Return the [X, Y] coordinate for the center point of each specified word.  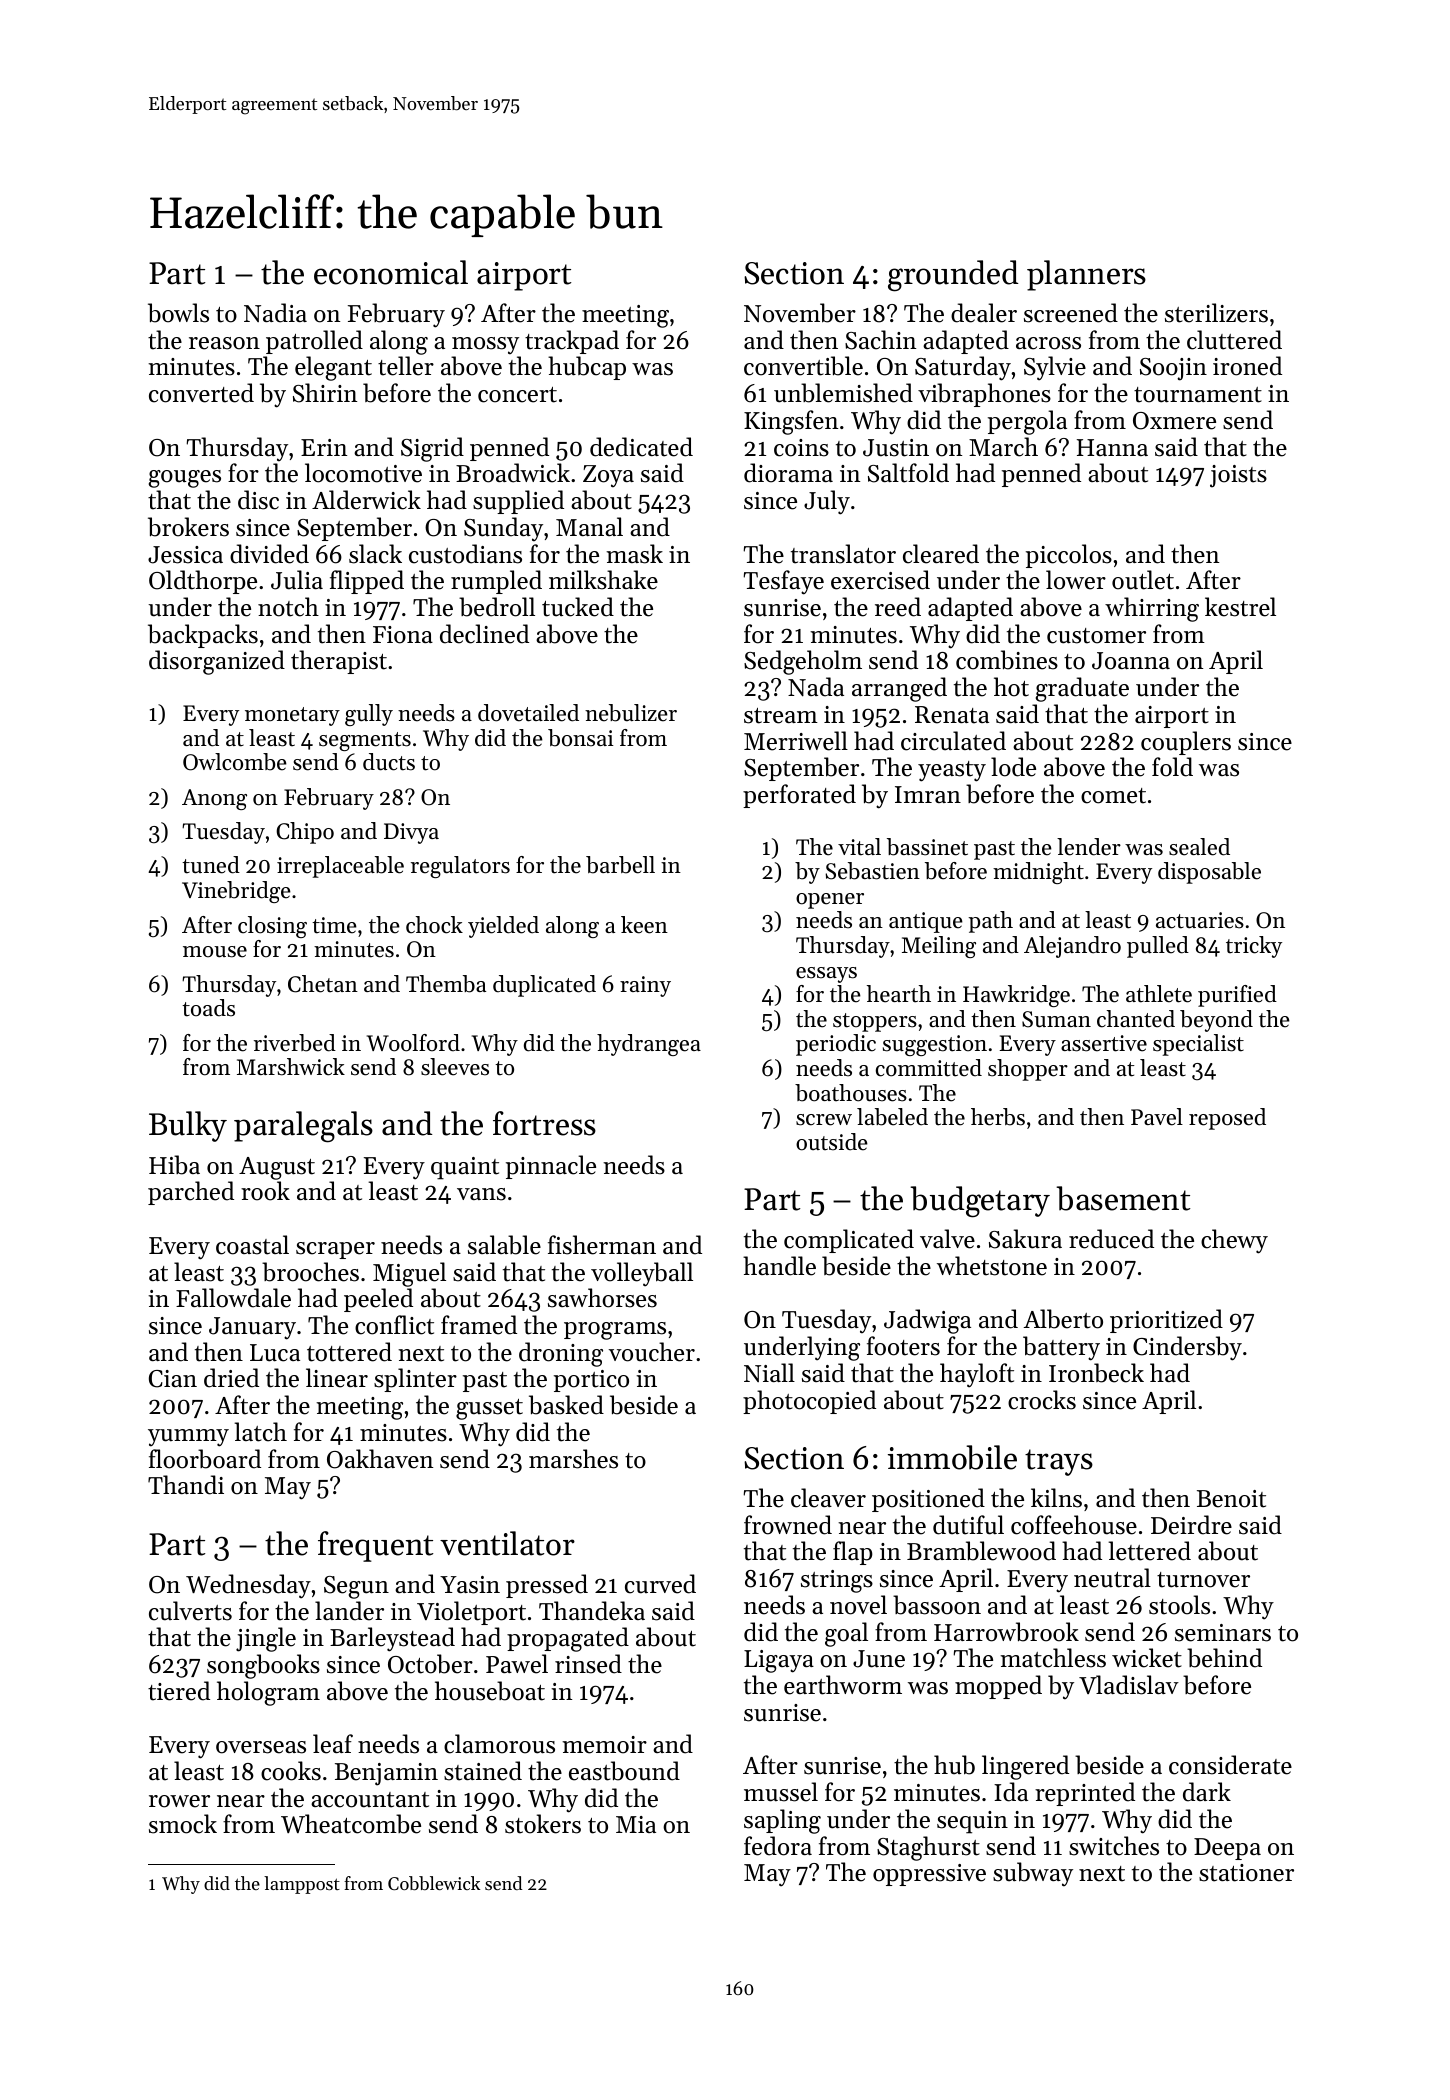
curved [660, 1584]
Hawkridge [1016, 996]
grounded [953, 276]
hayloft [977, 1375]
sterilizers [1216, 313]
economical [391, 272]
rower [179, 1801]
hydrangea [649, 1045]
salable [504, 1245]
